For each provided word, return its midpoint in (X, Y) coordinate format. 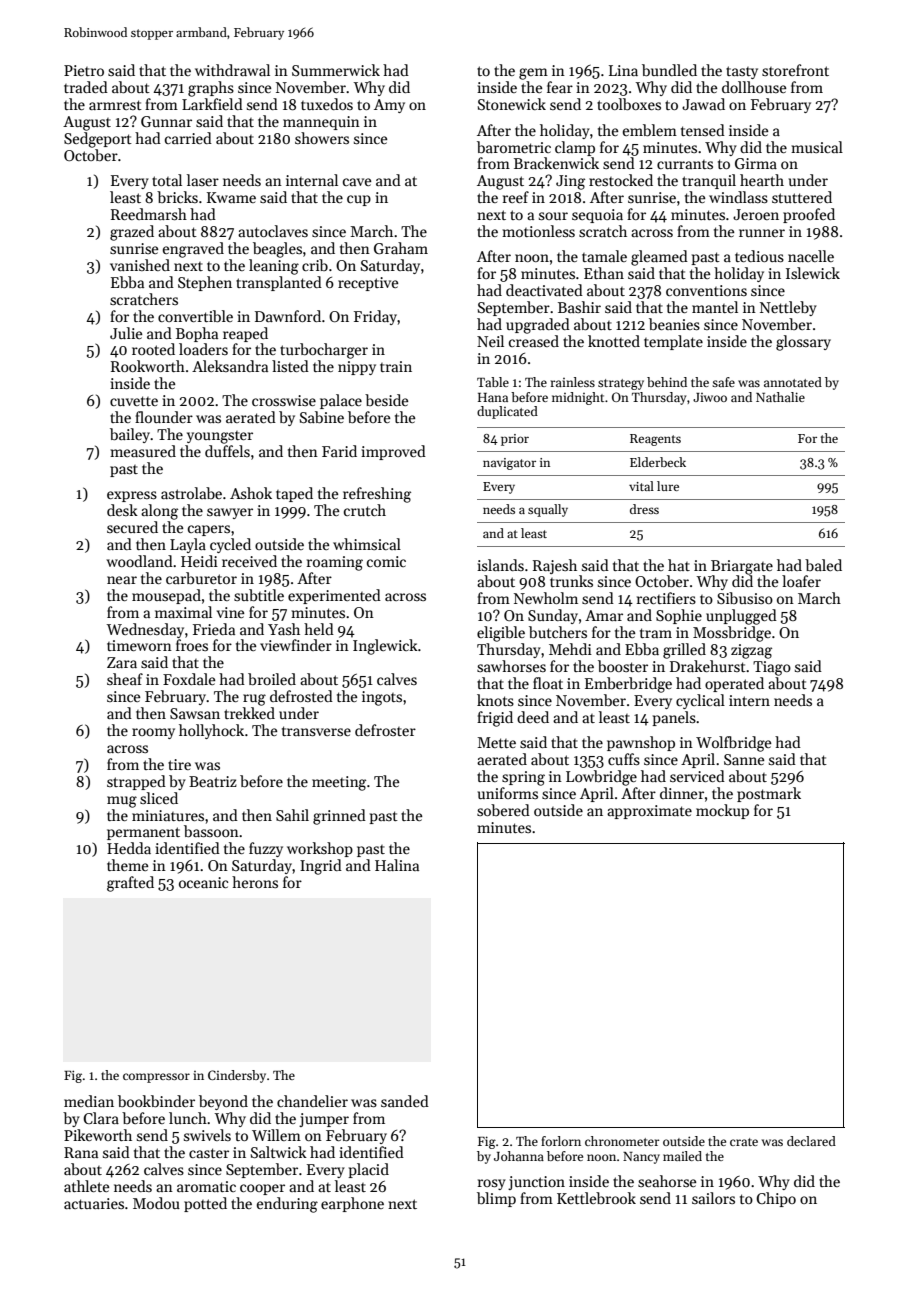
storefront (795, 70)
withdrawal (232, 70)
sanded (405, 1101)
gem (533, 74)
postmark (769, 794)
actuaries (94, 1203)
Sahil (292, 815)
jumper (324, 1120)
